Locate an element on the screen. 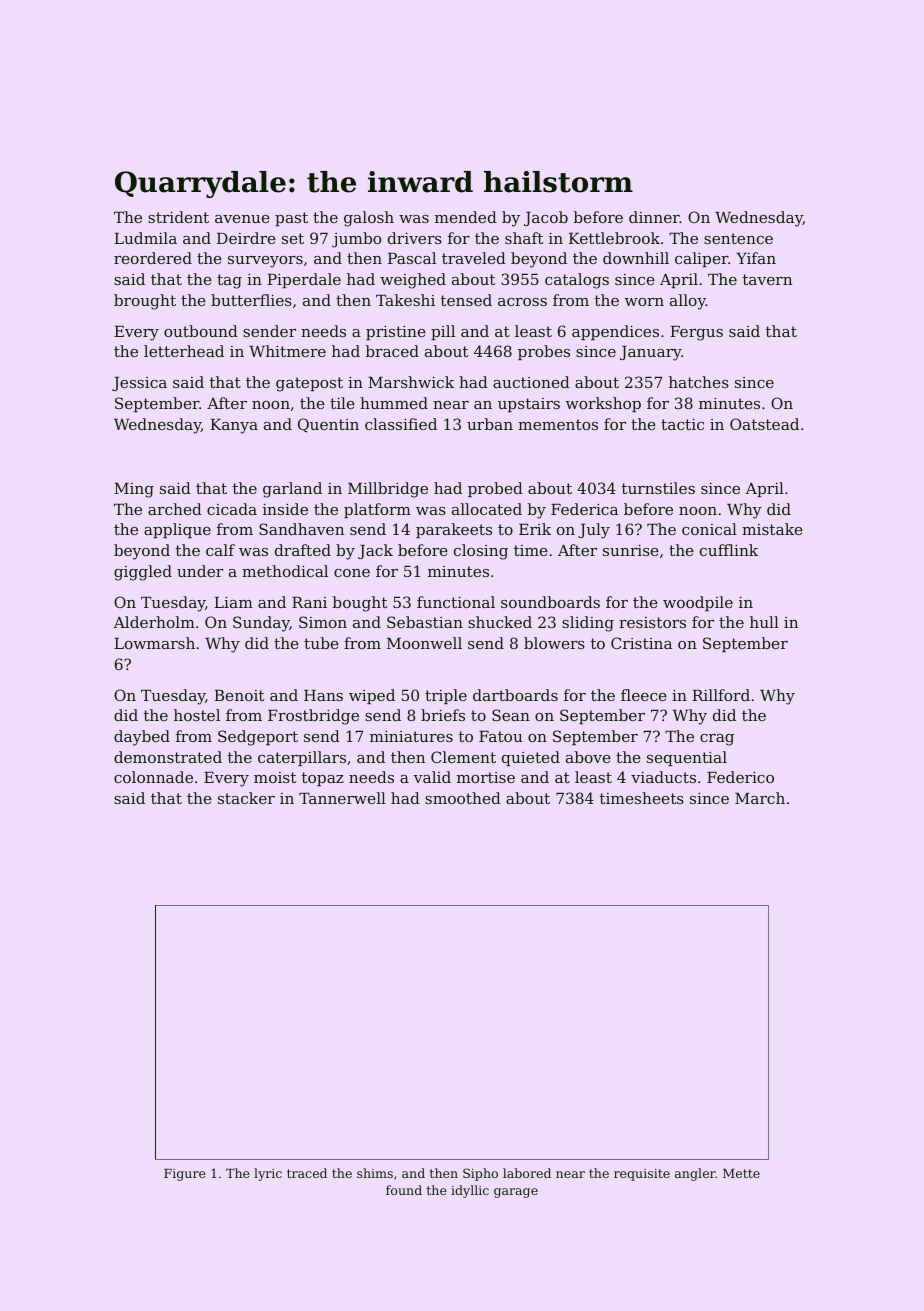 This screenshot has height=1311, width=924. lyric is located at coordinates (268, 1174).
